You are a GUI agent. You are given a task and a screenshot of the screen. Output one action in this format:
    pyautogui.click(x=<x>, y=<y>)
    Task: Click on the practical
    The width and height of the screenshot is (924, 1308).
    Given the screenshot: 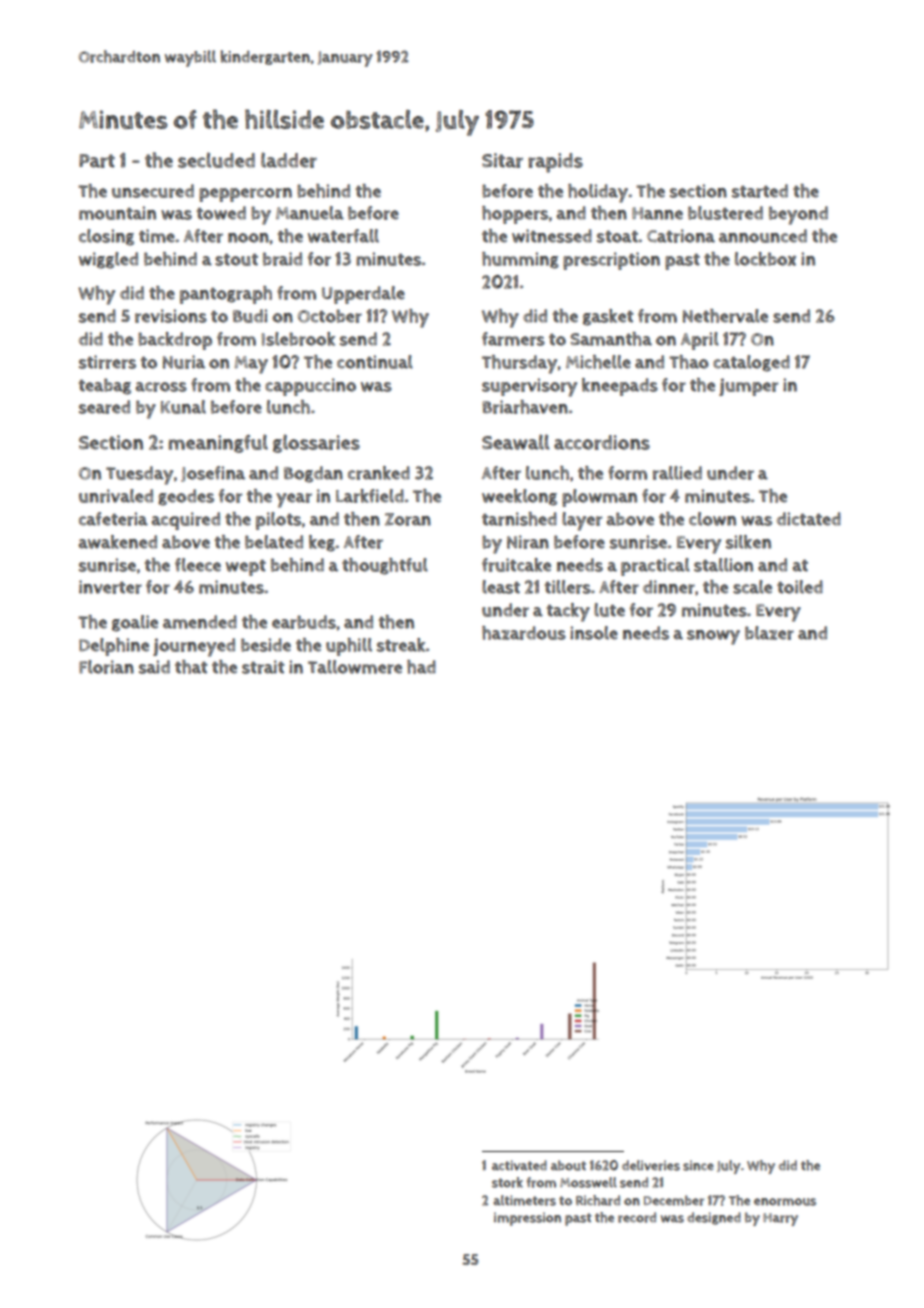 What is the action you would take?
    pyautogui.click(x=655, y=567)
